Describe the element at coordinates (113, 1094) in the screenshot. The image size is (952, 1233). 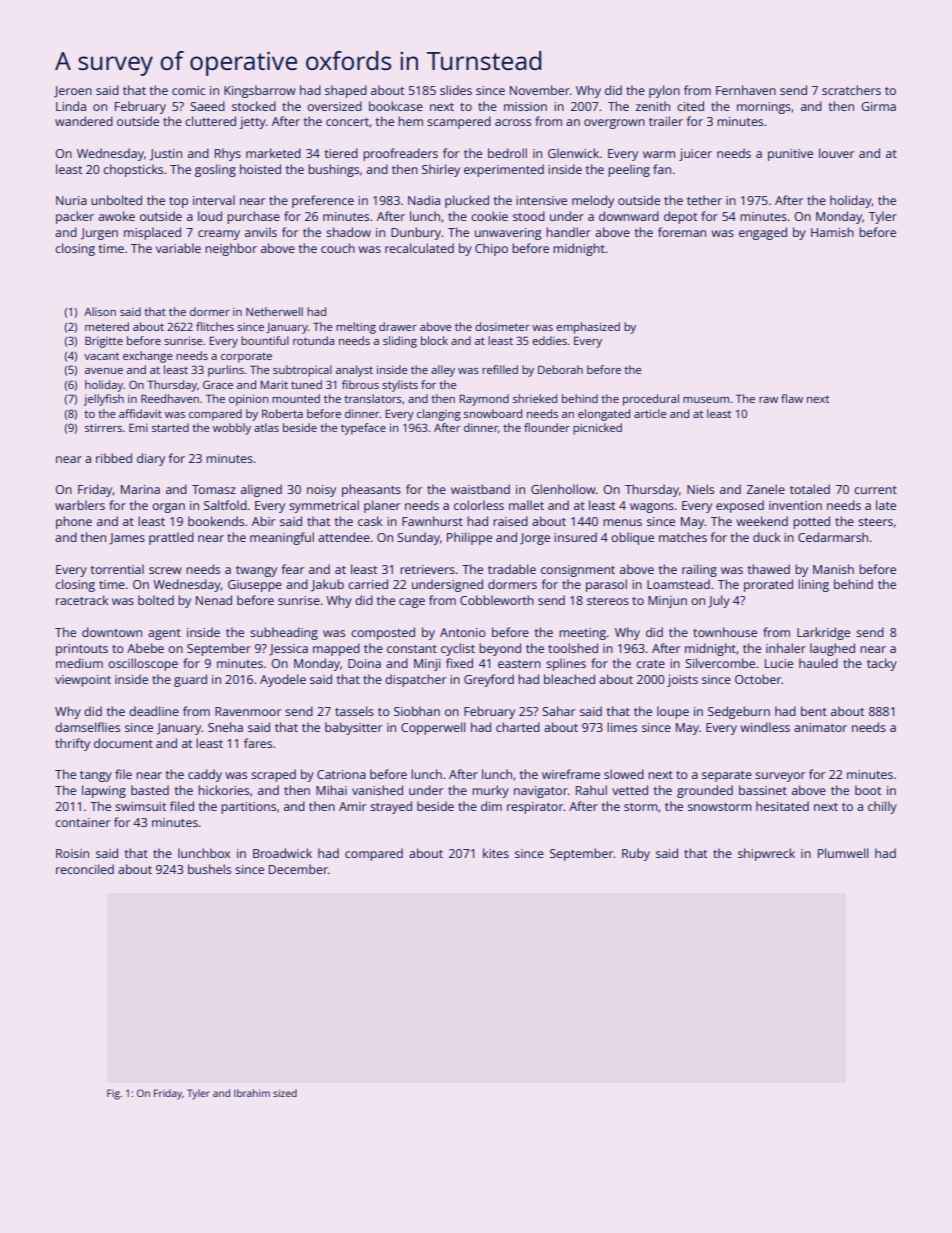
I see `Fig` at that location.
